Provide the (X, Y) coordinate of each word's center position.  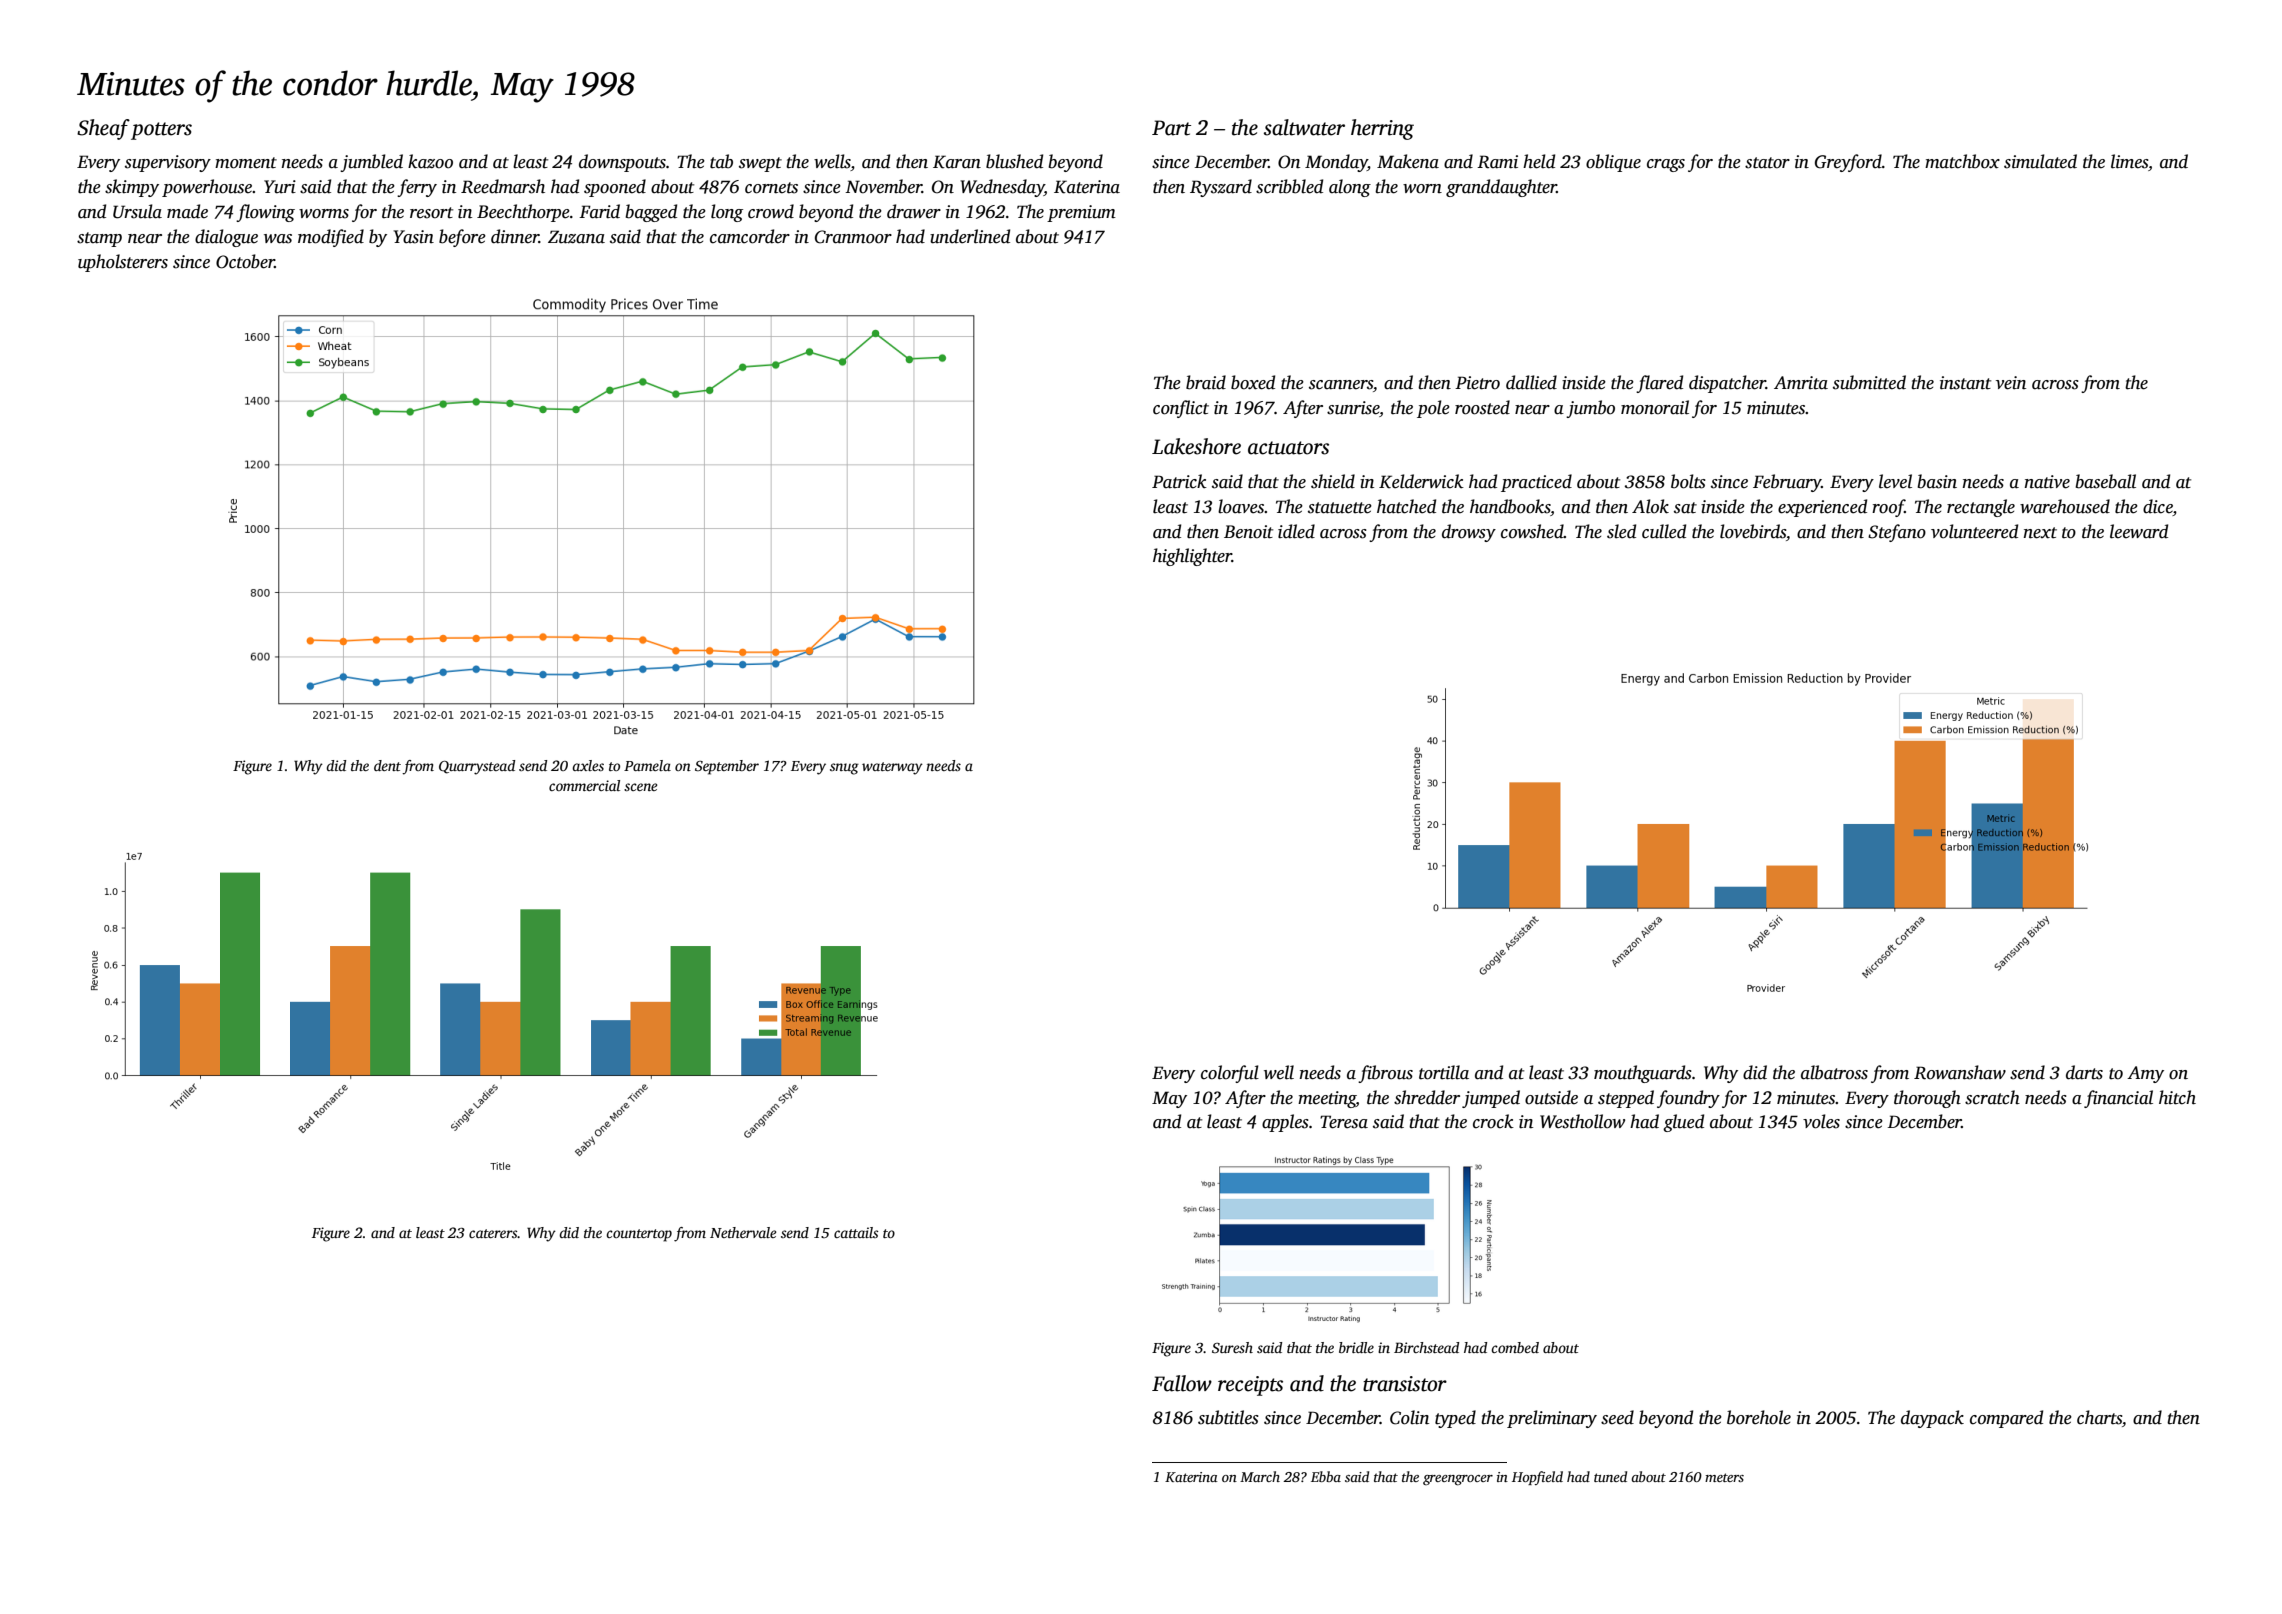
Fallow (1182, 1383)
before (462, 238)
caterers (493, 1233)
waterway (892, 768)
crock (1493, 1121)
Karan (957, 162)
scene (640, 787)
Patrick (1179, 481)
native (2047, 482)
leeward (2139, 531)
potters (161, 131)
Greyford (1848, 163)
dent (387, 765)
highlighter (1192, 557)
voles (1821, 1121)
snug (844, 769)
